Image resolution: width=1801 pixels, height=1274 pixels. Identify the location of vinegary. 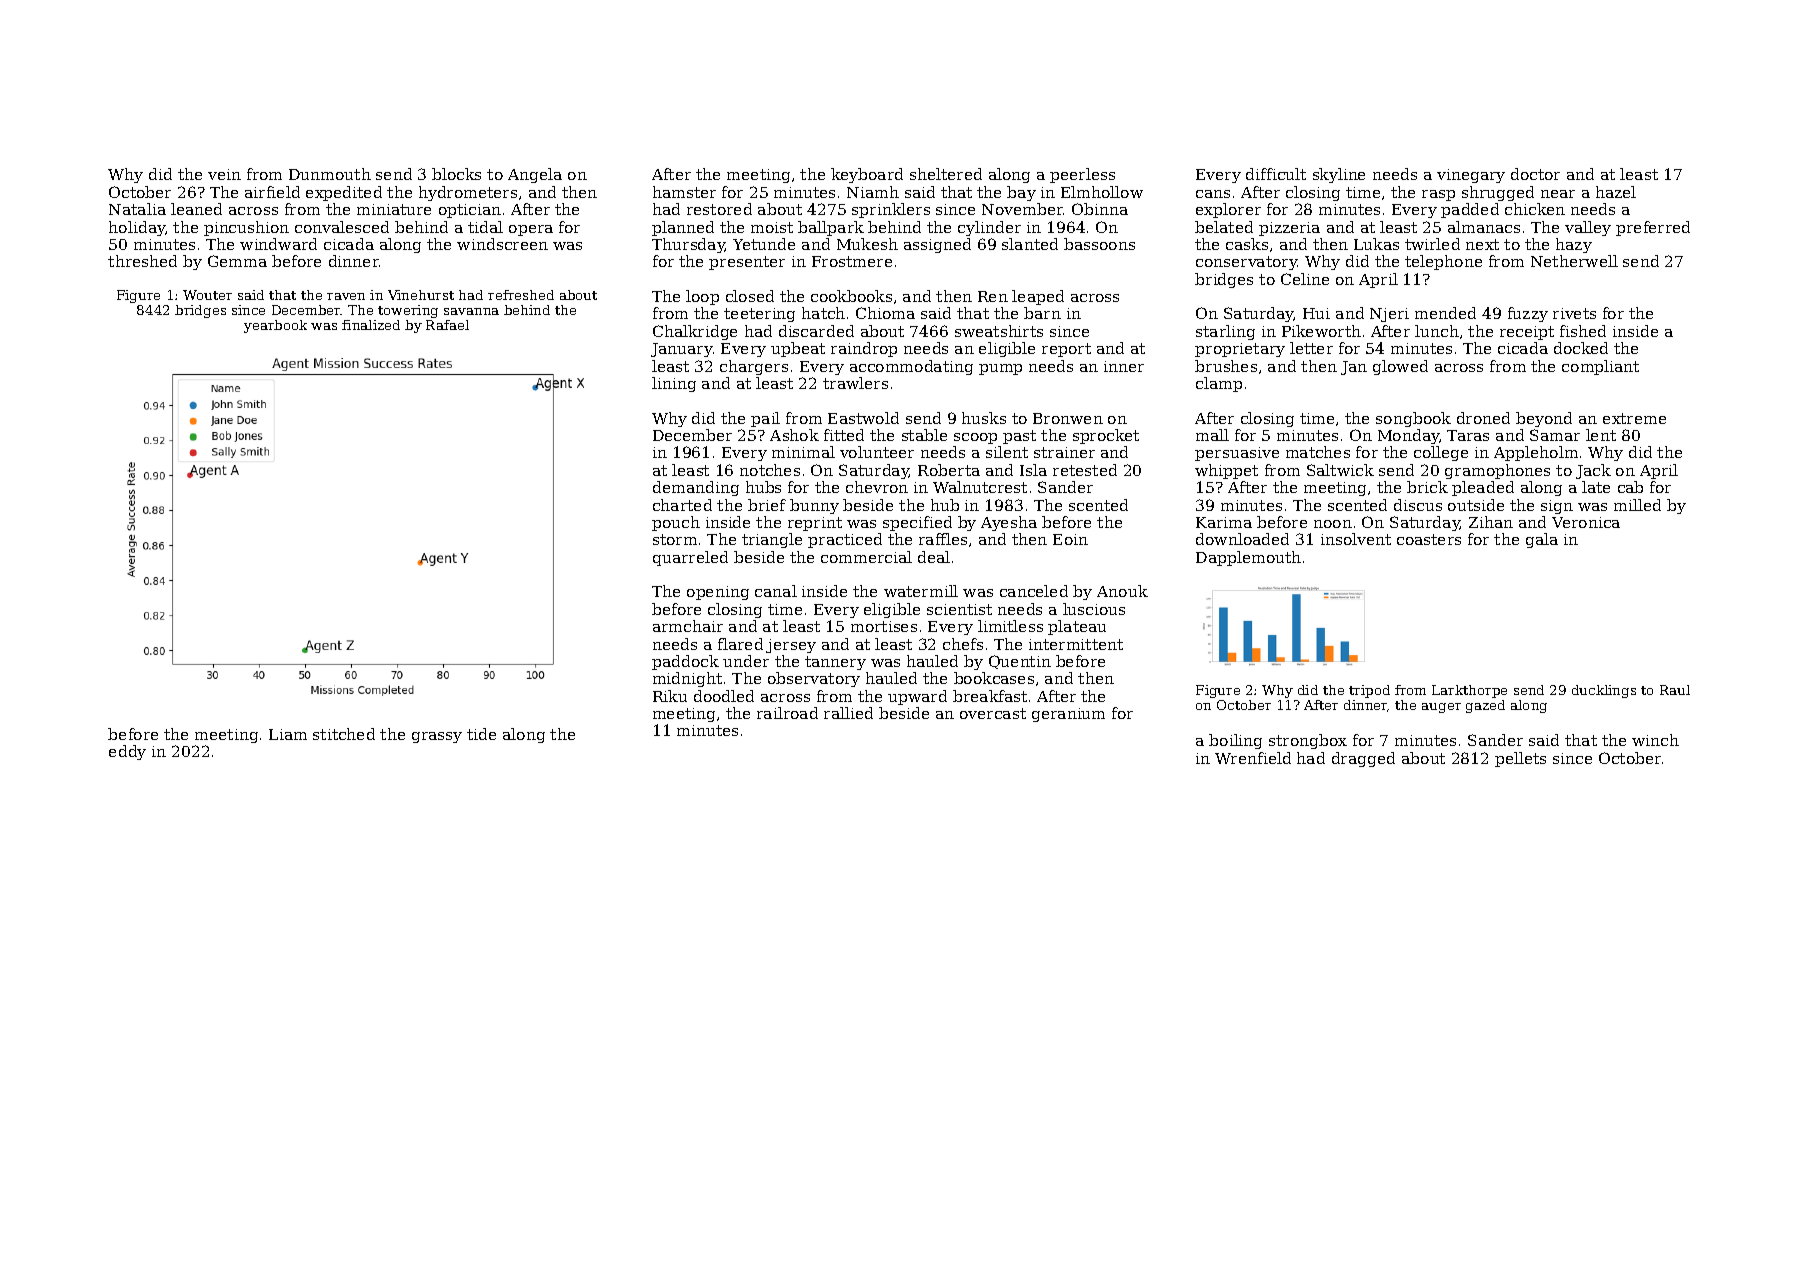
(1471, 176).
